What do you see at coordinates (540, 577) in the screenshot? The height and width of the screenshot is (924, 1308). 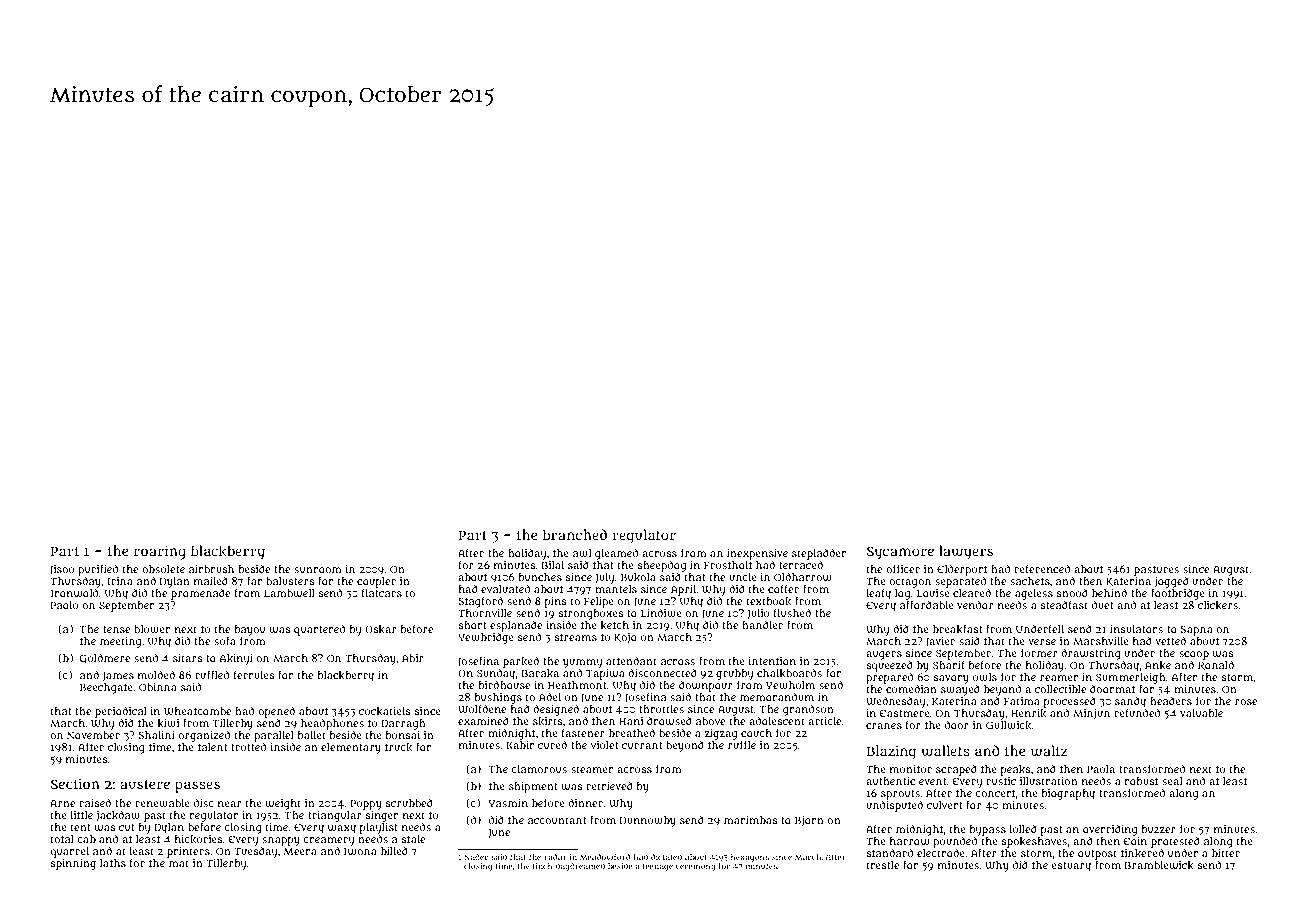 I see `bunches` at bounding box center [540, 577].
